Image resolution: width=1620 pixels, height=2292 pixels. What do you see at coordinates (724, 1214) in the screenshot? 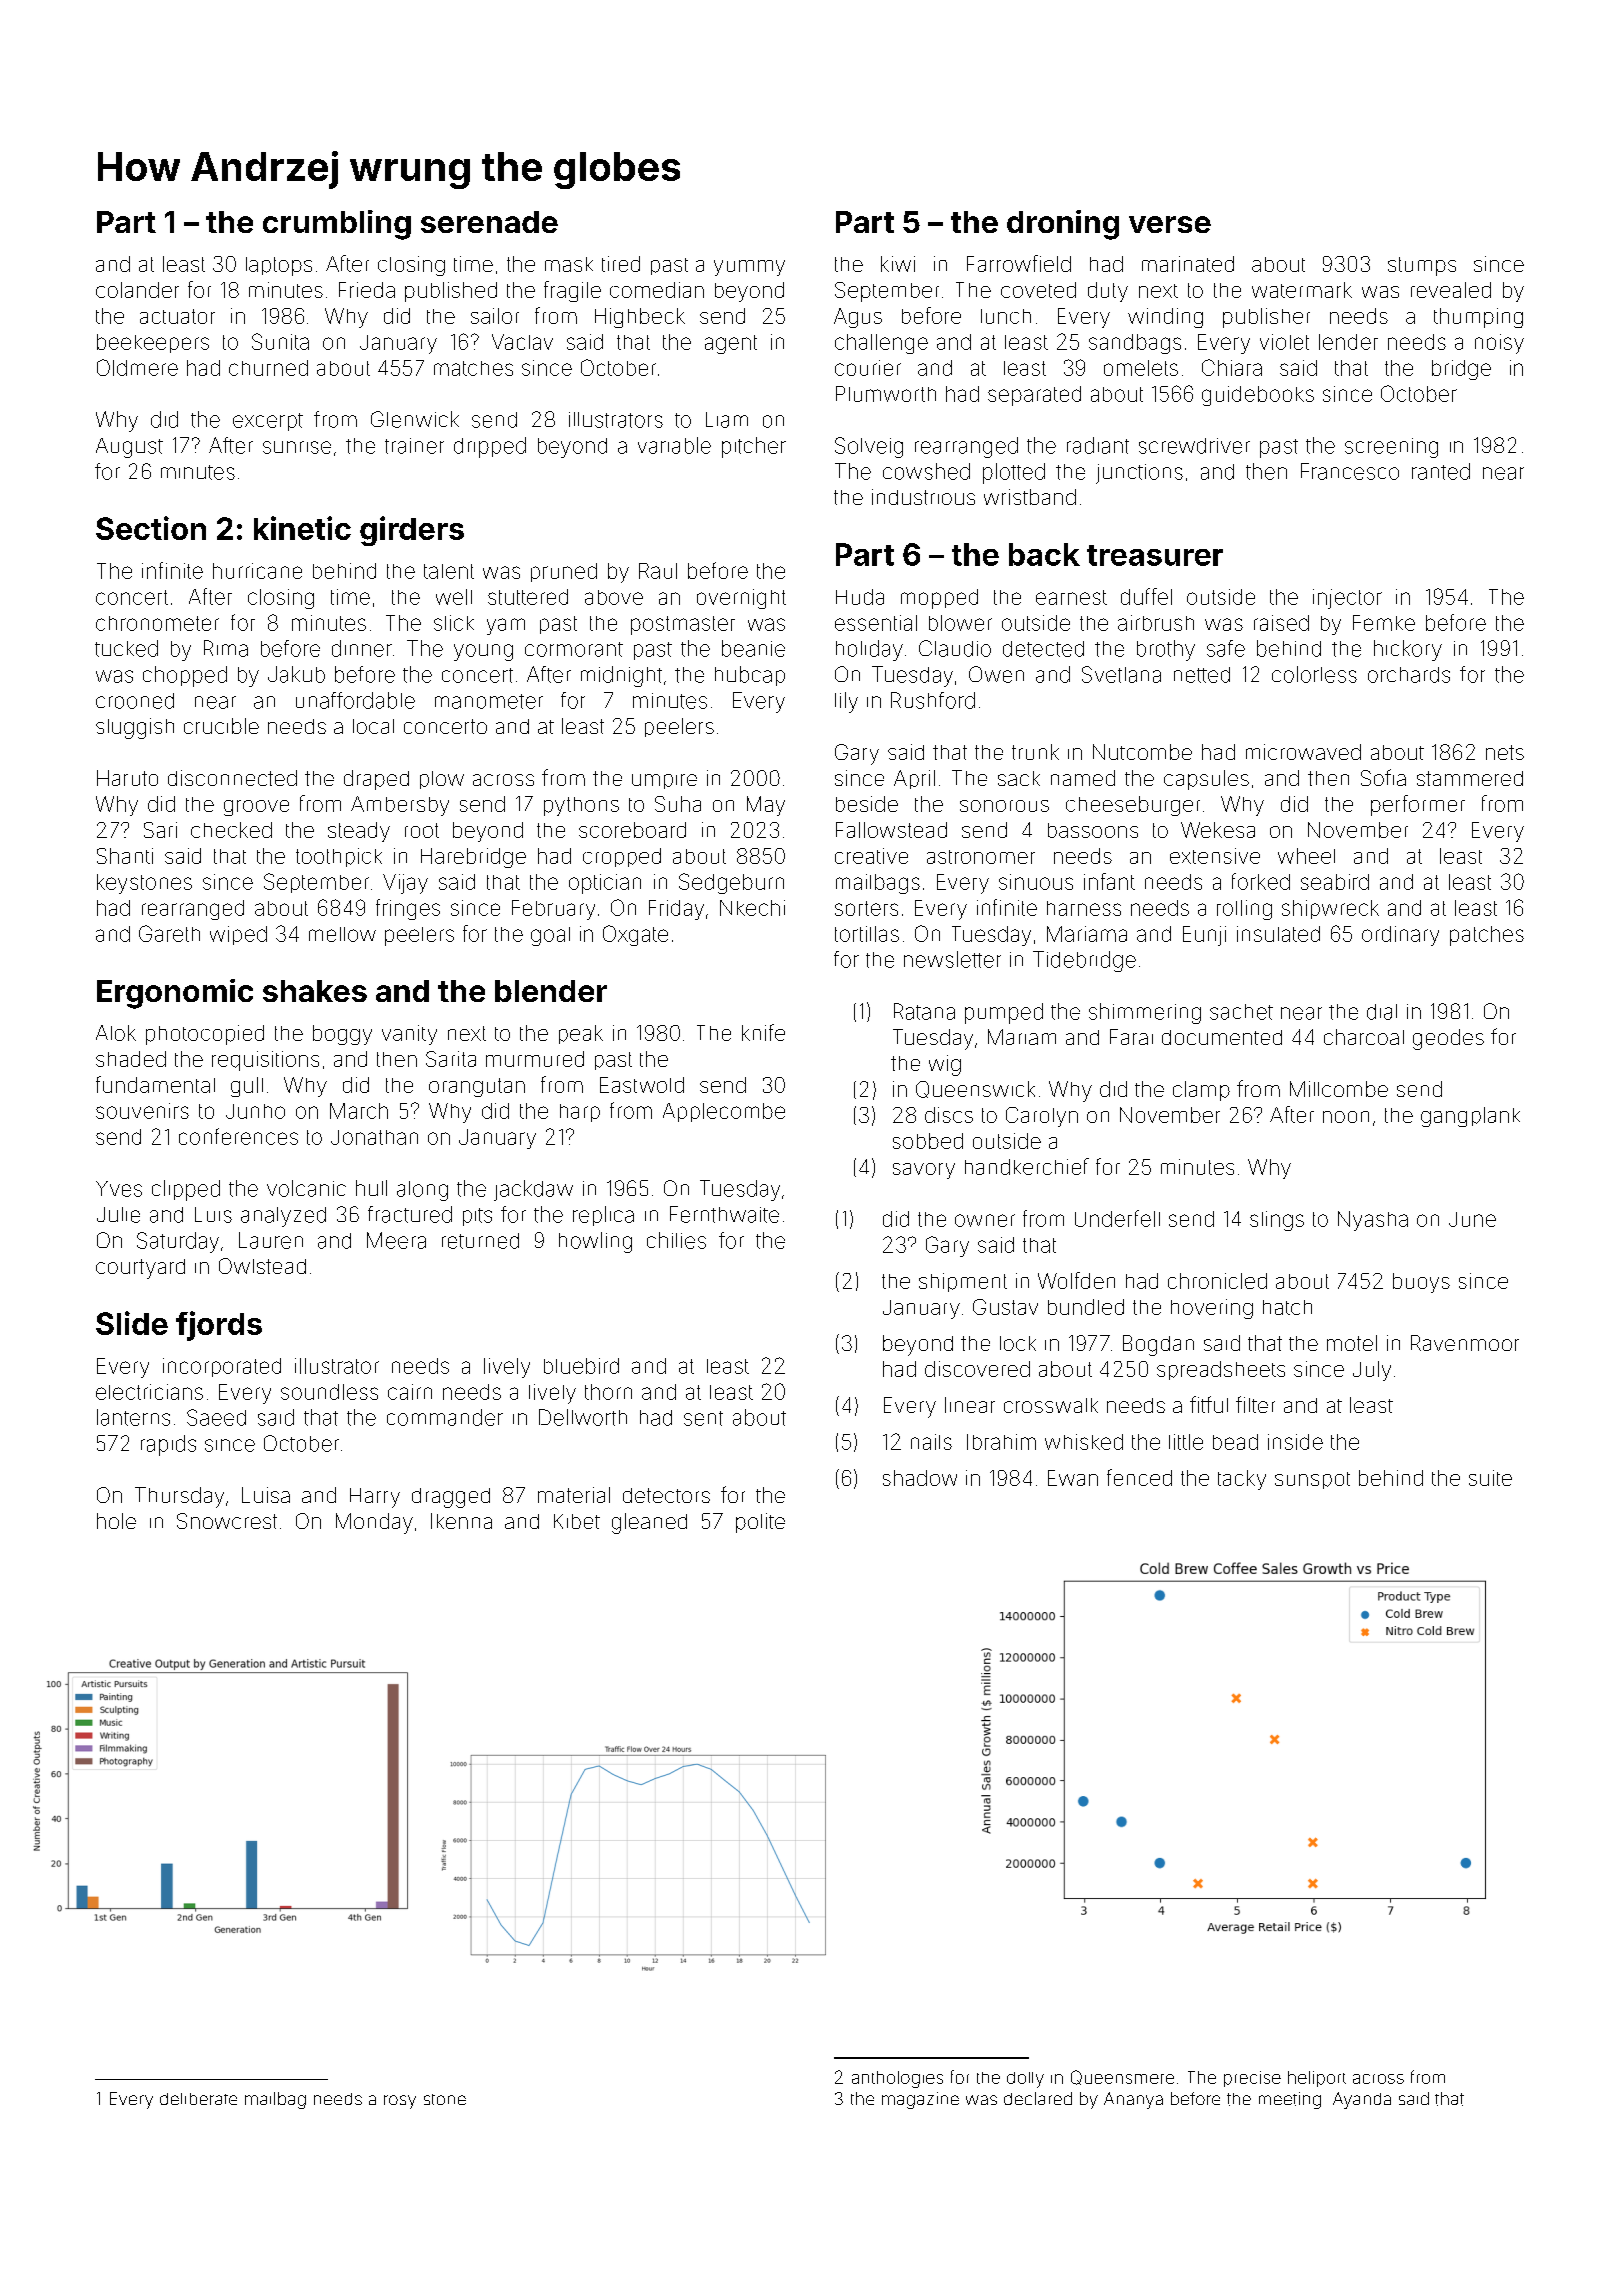
I see `Fernthwaite` at bounding box center [724, 1214].
